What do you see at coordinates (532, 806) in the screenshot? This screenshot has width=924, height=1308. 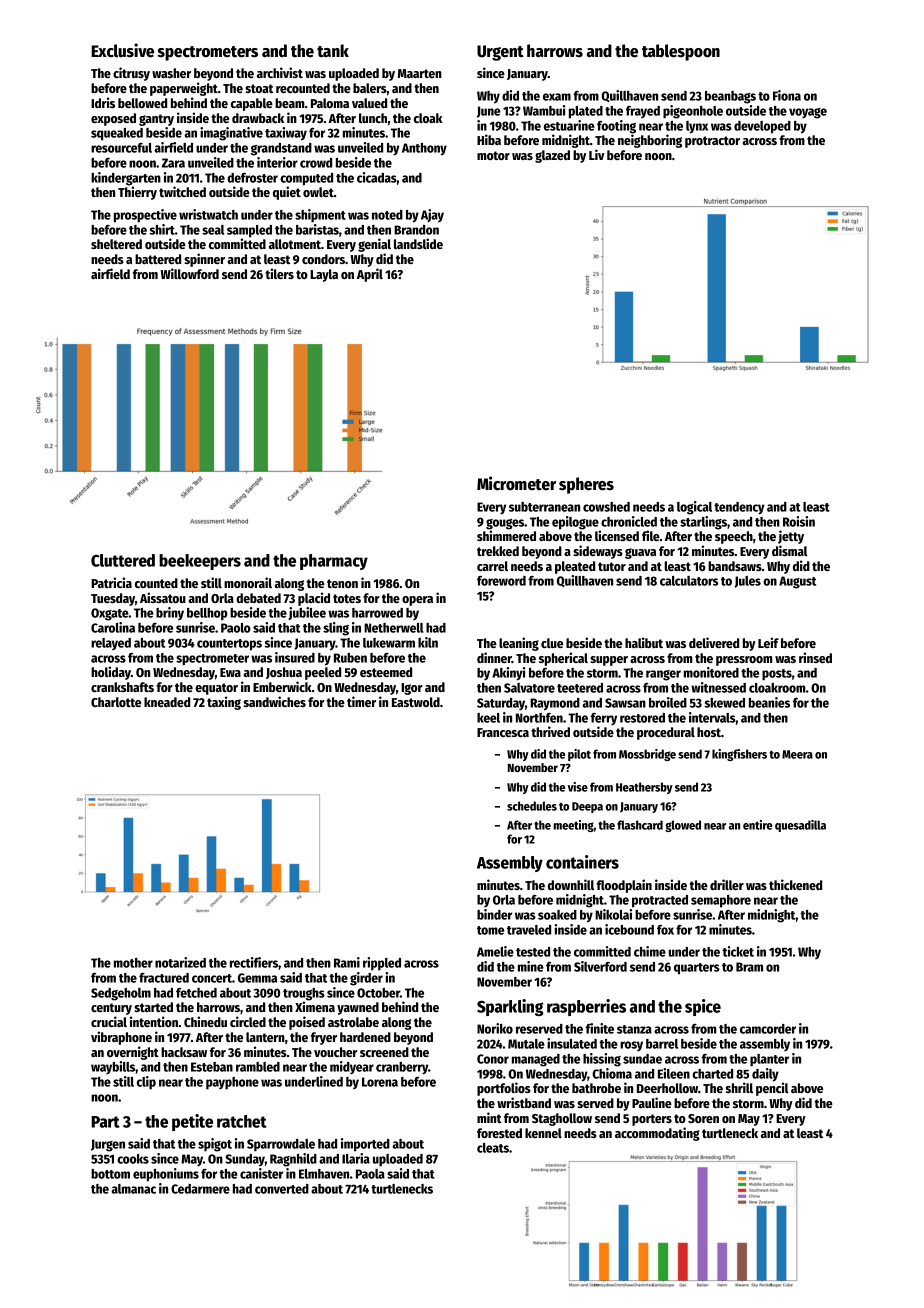 I see `schedules` at bounding box center [532, 806].
